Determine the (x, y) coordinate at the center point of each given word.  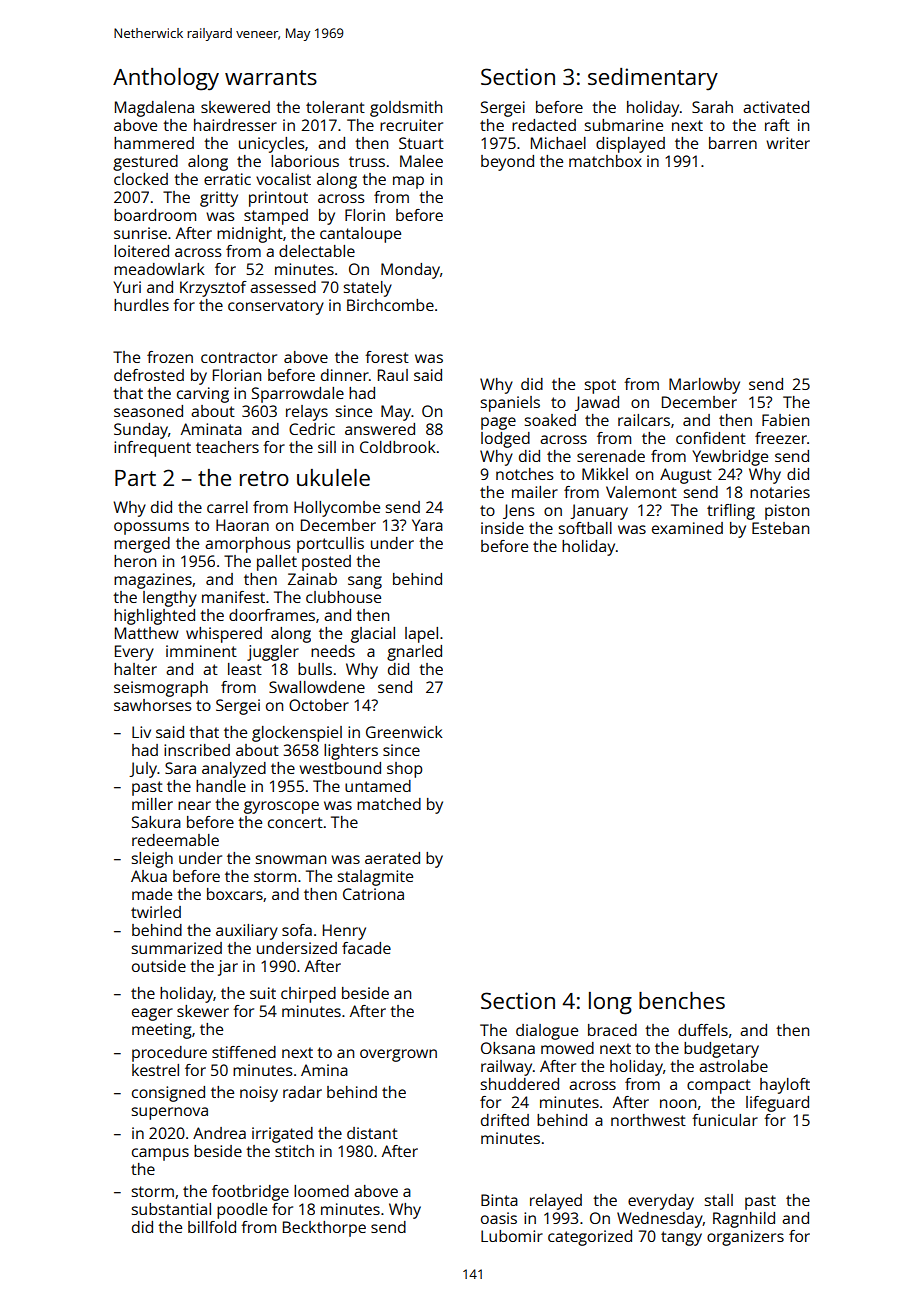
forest (387, 357)
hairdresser (235, 125)
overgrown (398, 1055)
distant (372, 1133)
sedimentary (653, 79)
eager (152, 1014)
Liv (141, 732)
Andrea (219, 1133)
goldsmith (406, 109)
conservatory (276, 307)
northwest (648, 1120)
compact (719, 1086)
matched (389, 804)
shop (404, 770)
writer (788, 143)
